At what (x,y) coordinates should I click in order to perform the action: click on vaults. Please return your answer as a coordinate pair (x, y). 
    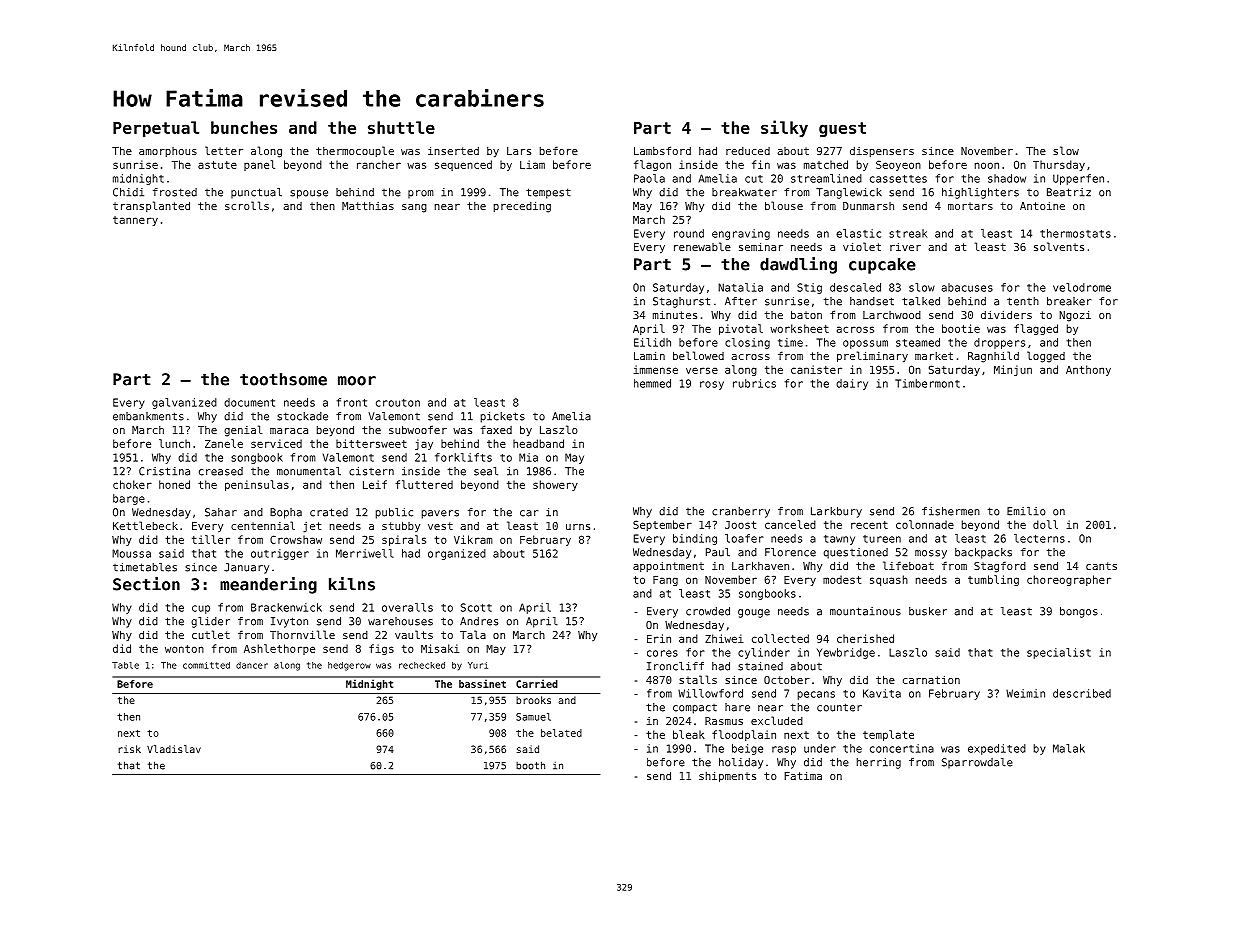
    Looking at the image, I should click on (414, 634).
